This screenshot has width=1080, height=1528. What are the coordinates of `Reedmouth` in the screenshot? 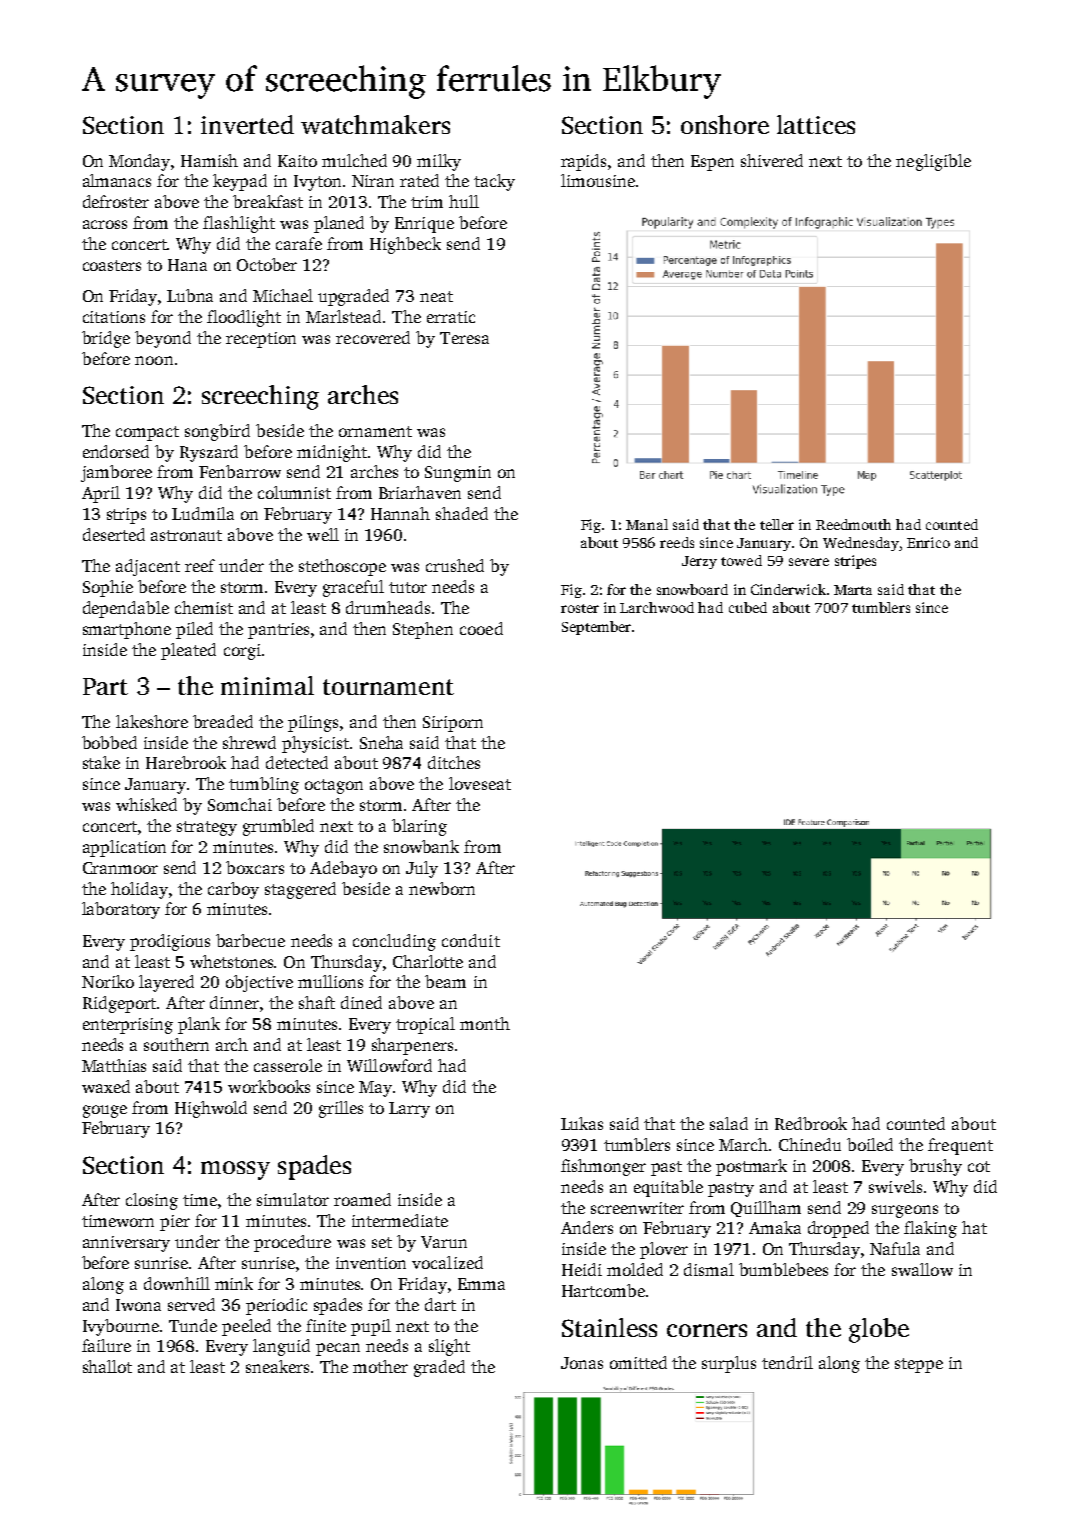 It's located at (853, 524).
